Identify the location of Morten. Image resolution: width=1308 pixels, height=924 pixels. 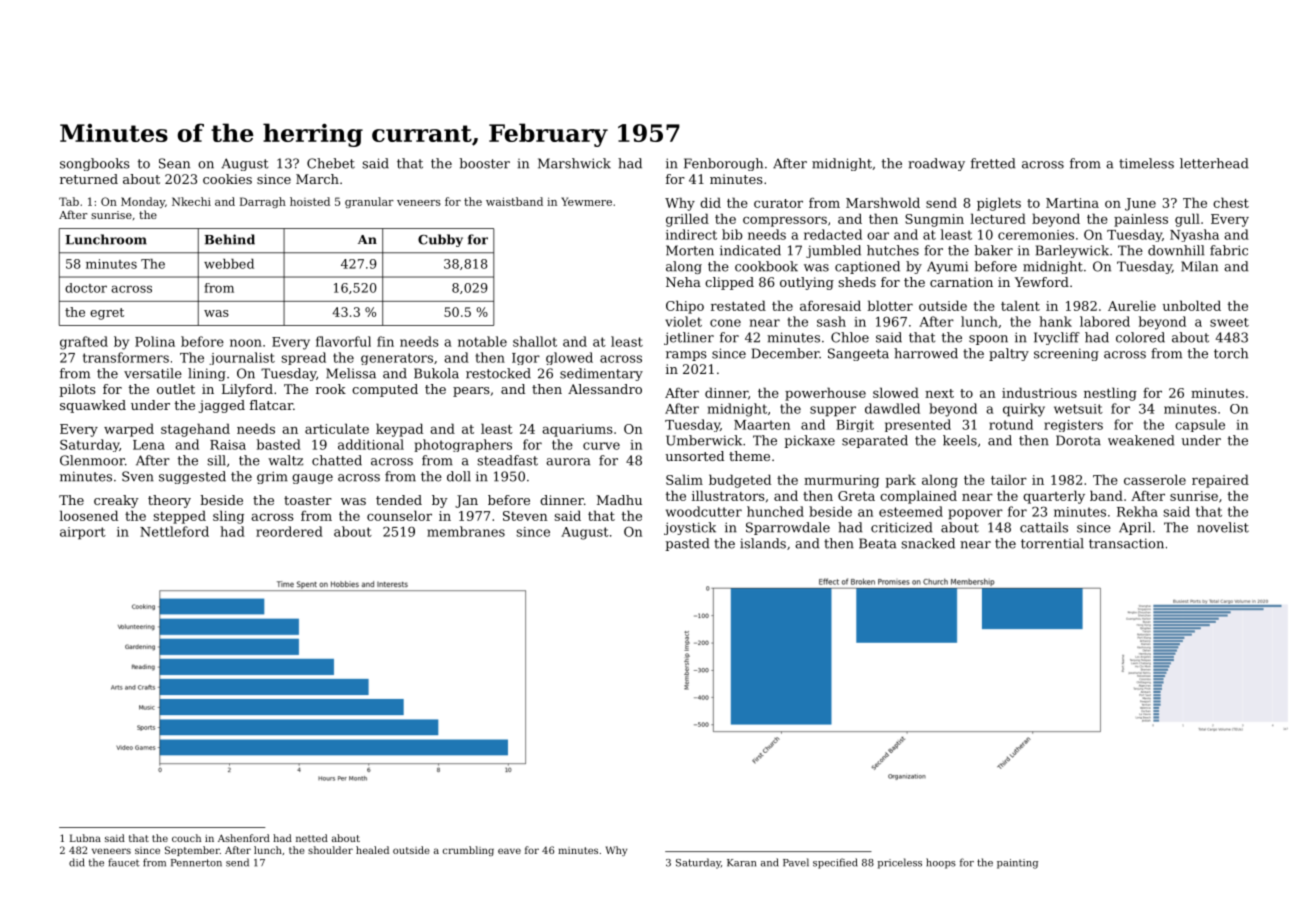
(690, 250).
